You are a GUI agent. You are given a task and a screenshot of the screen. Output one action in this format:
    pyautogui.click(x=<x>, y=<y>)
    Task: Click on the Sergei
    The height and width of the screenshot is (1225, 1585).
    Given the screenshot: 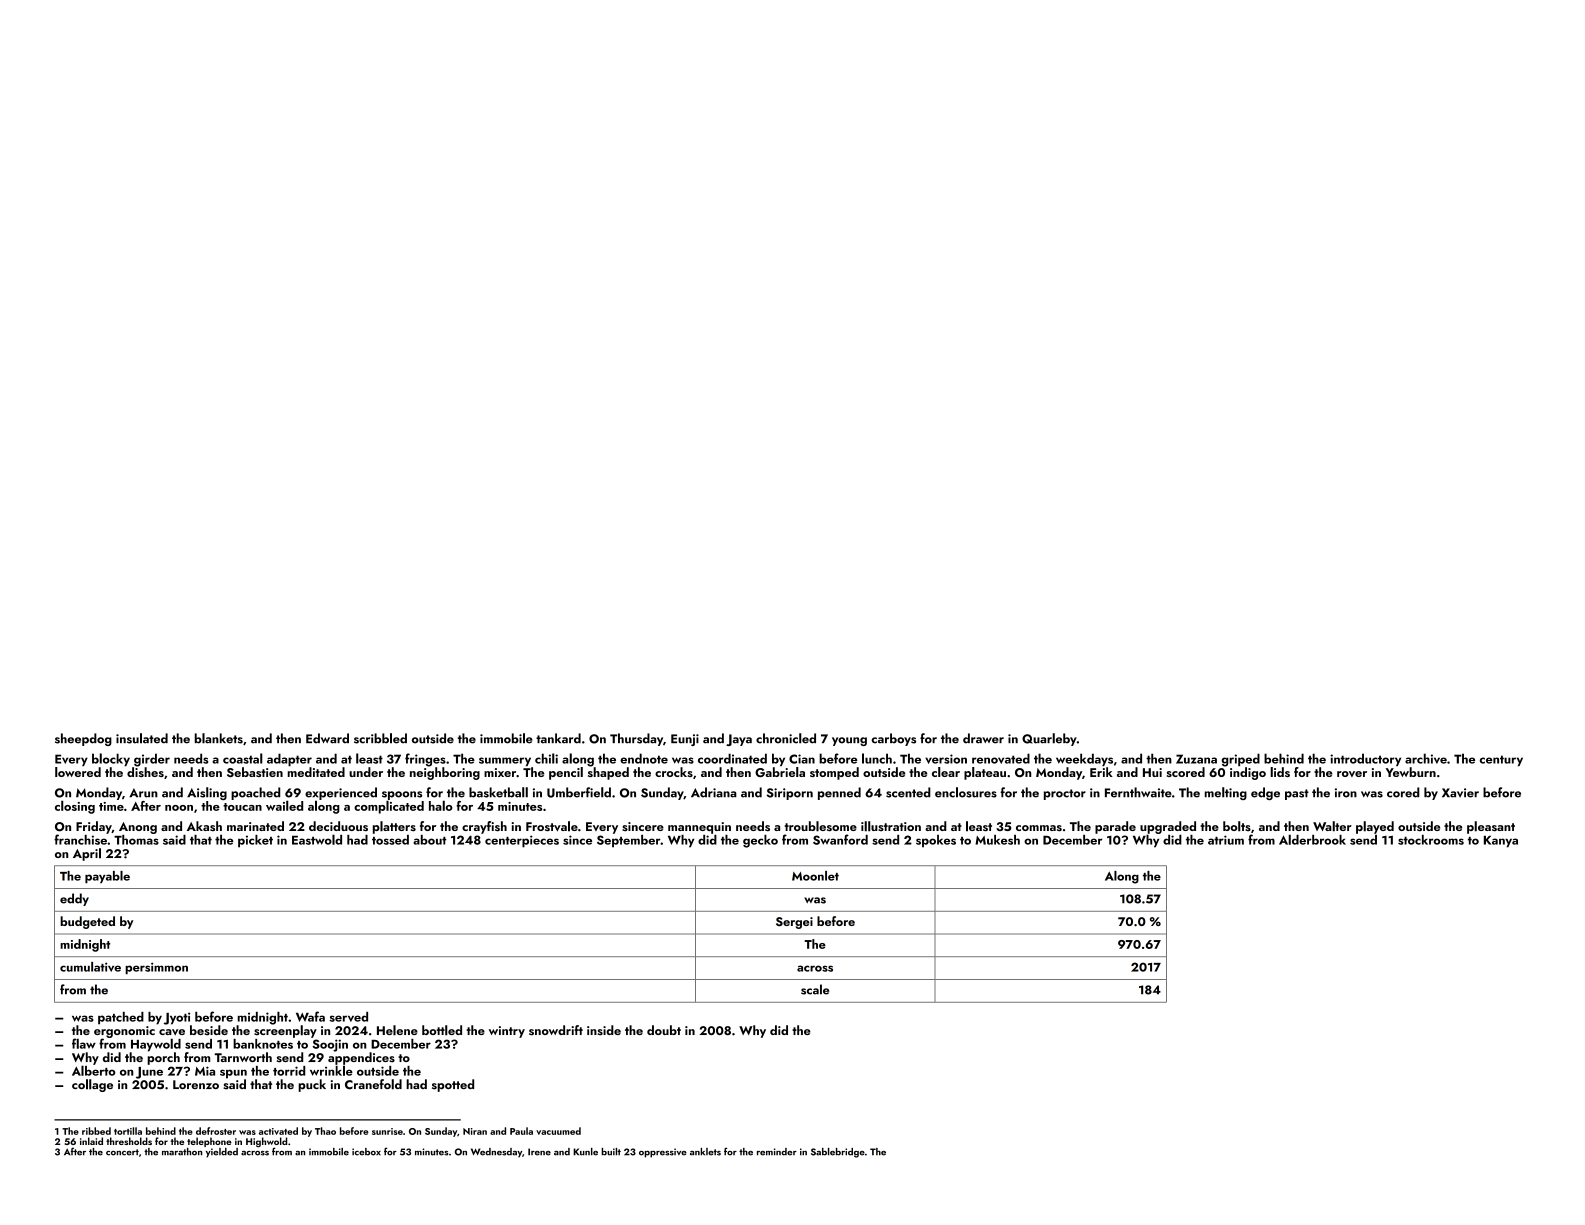 What is the action you would take?
    pyautogui.click(x=794, y=923)
